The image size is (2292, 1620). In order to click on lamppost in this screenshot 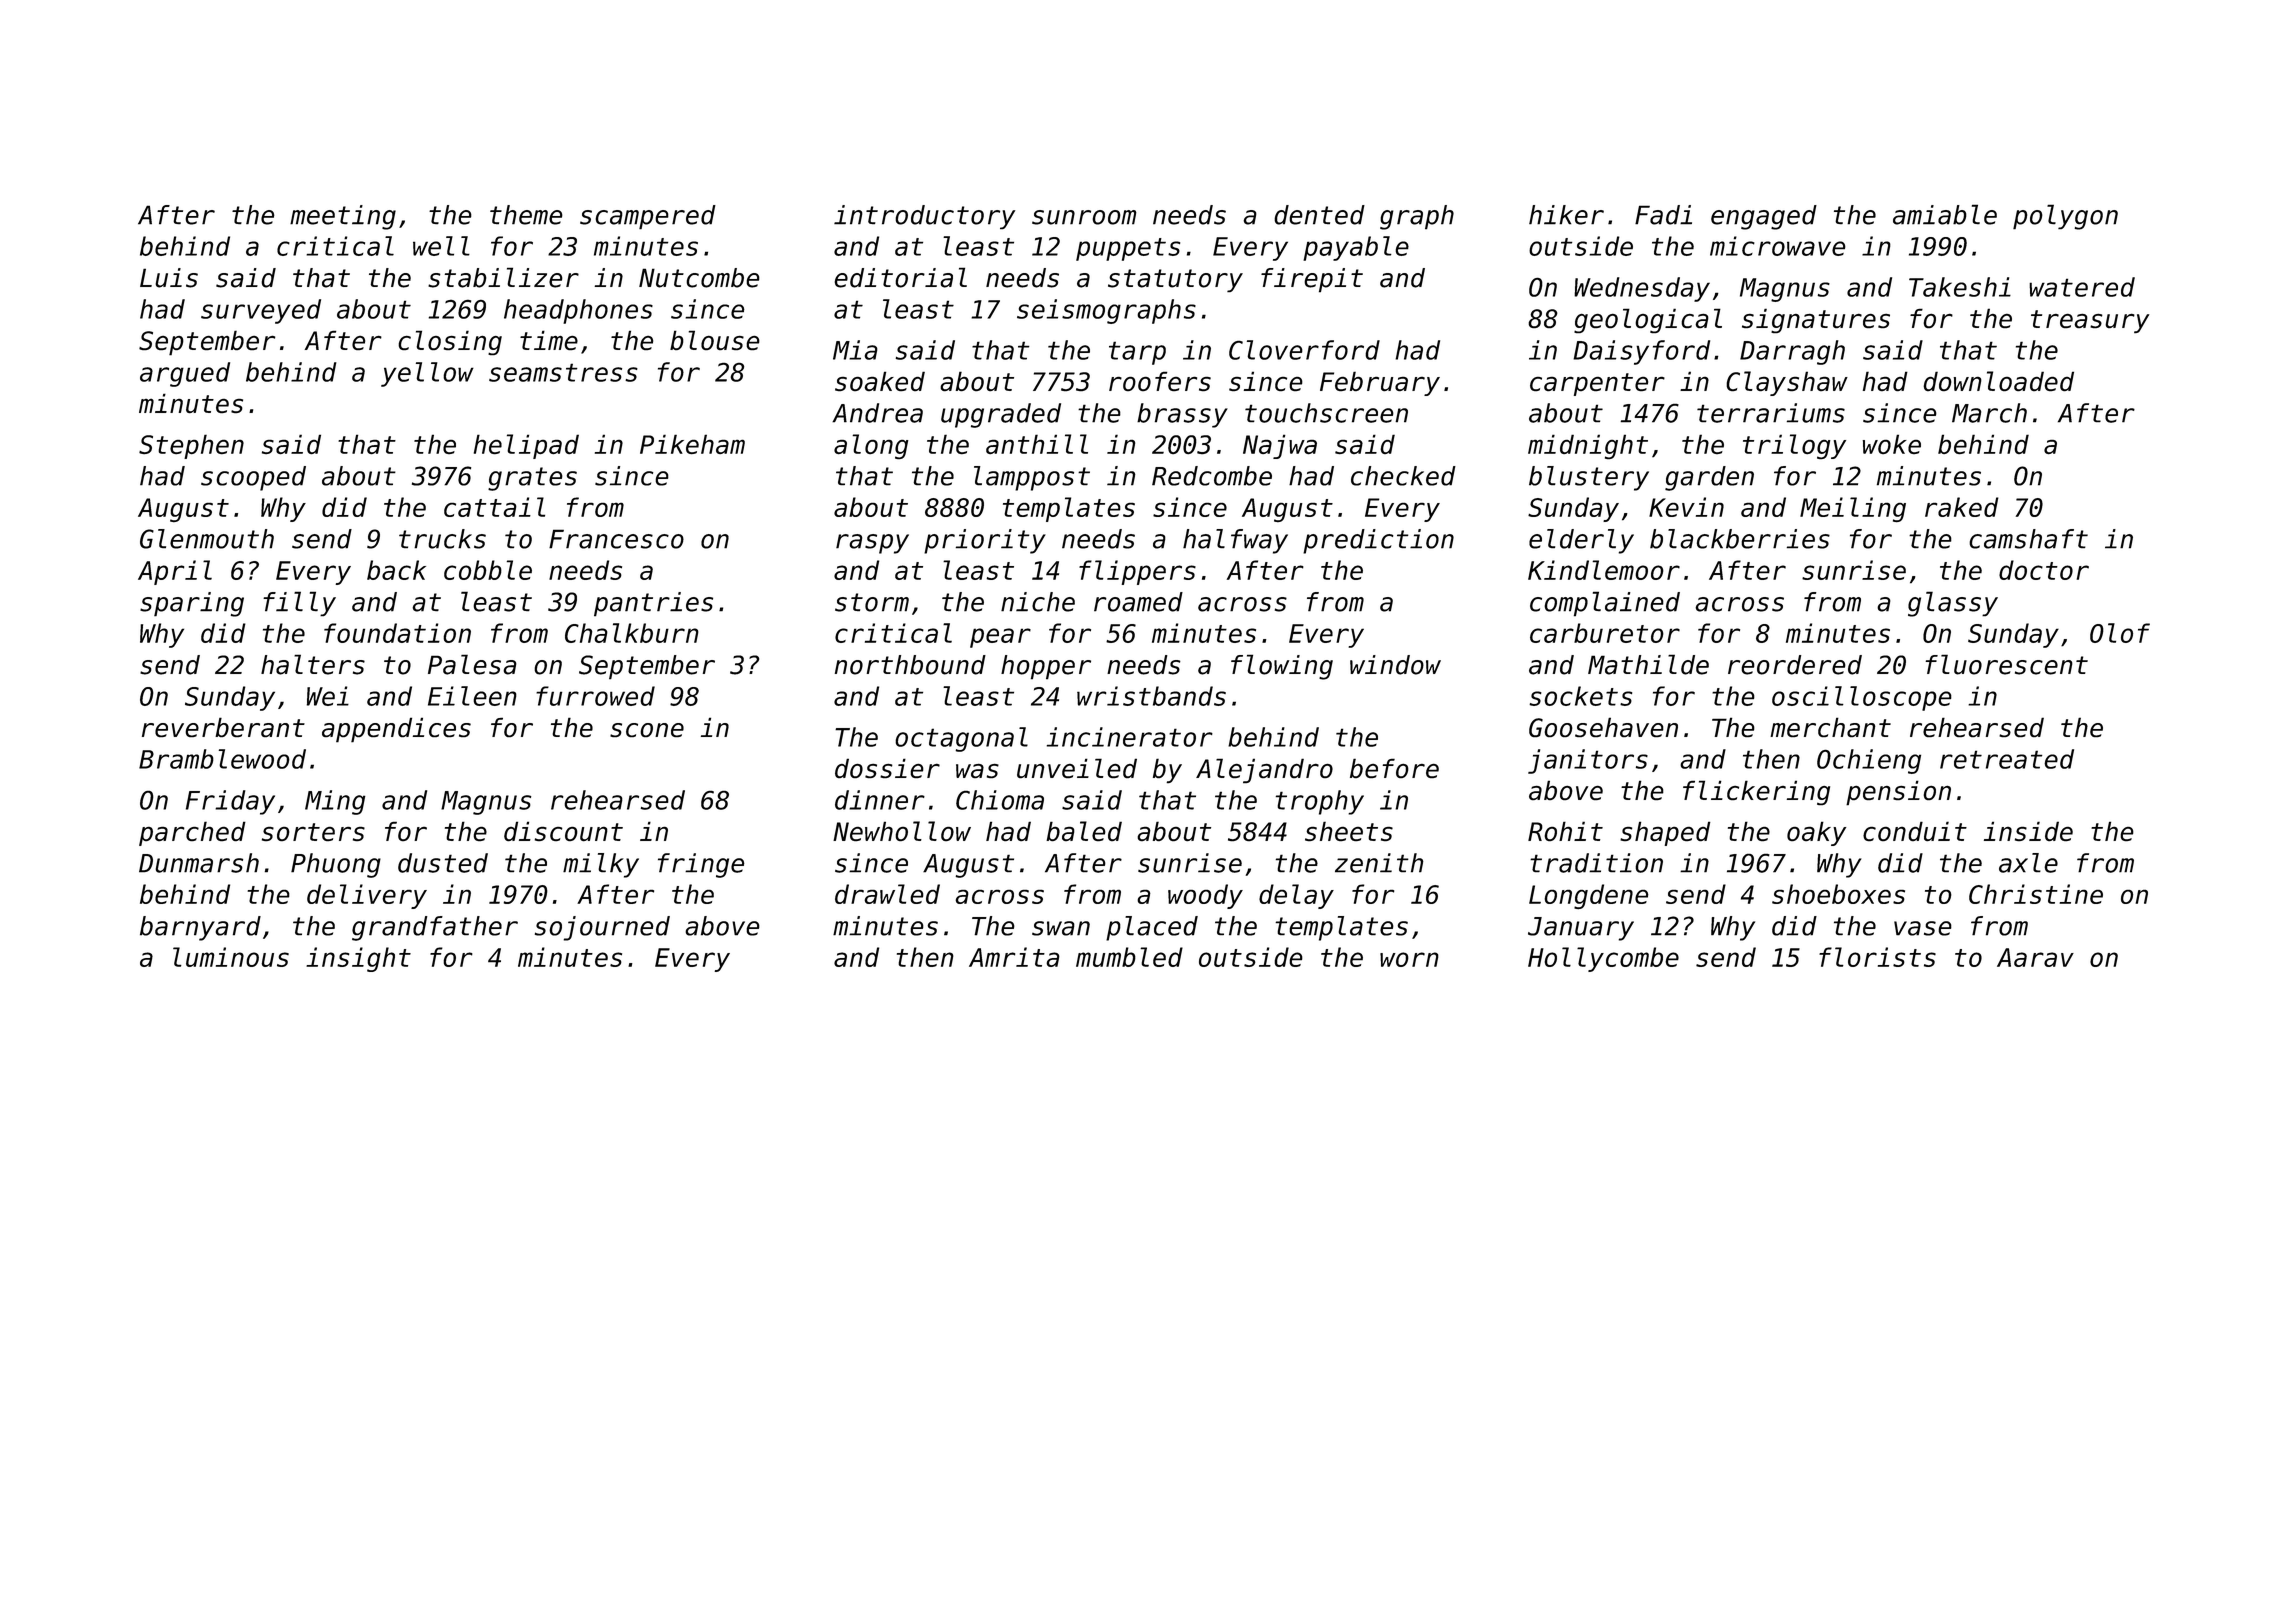, I will do `click(1032, 478)`.
